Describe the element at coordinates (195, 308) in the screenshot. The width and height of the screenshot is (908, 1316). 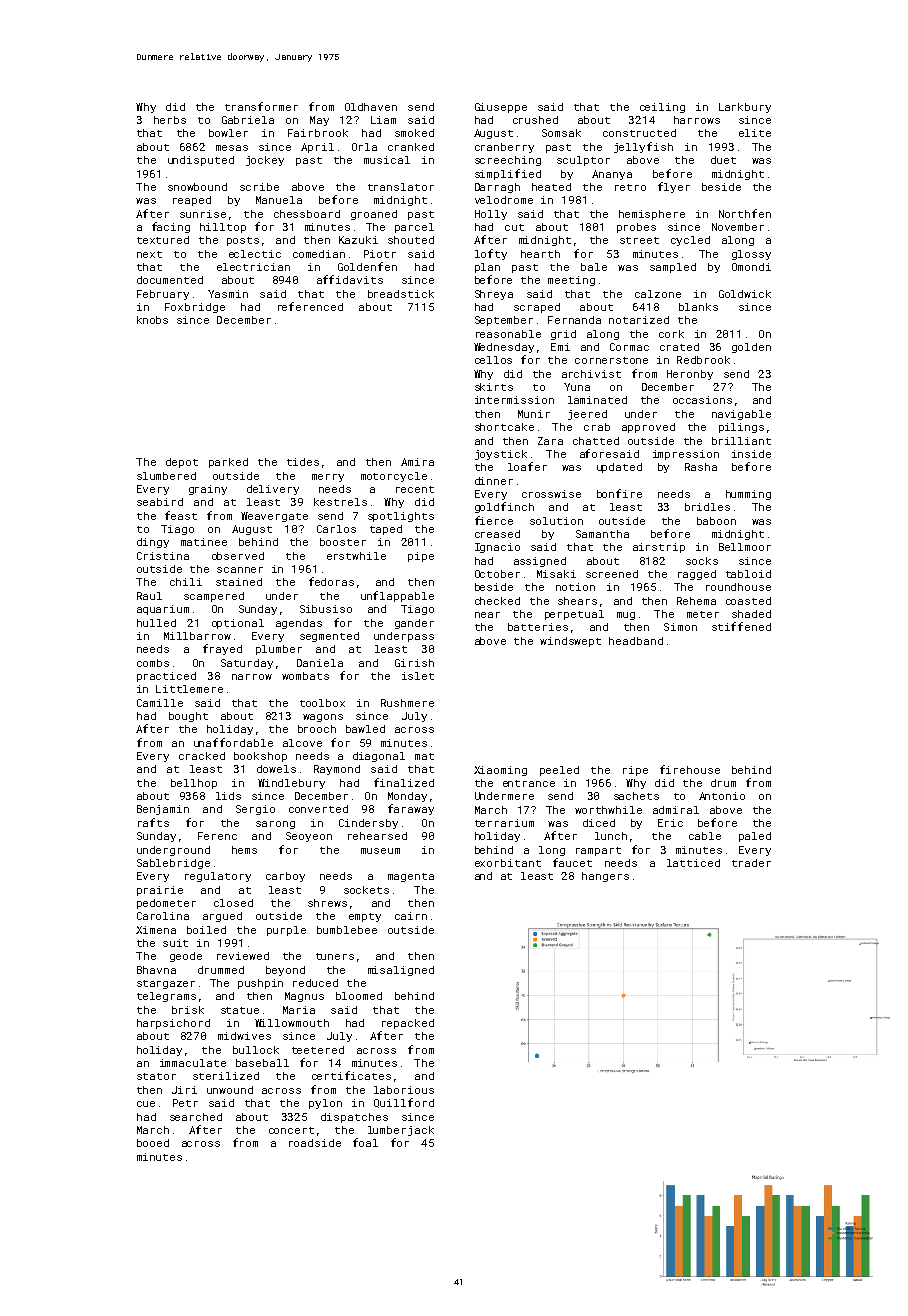
I see `Foxbridge` at that location.
